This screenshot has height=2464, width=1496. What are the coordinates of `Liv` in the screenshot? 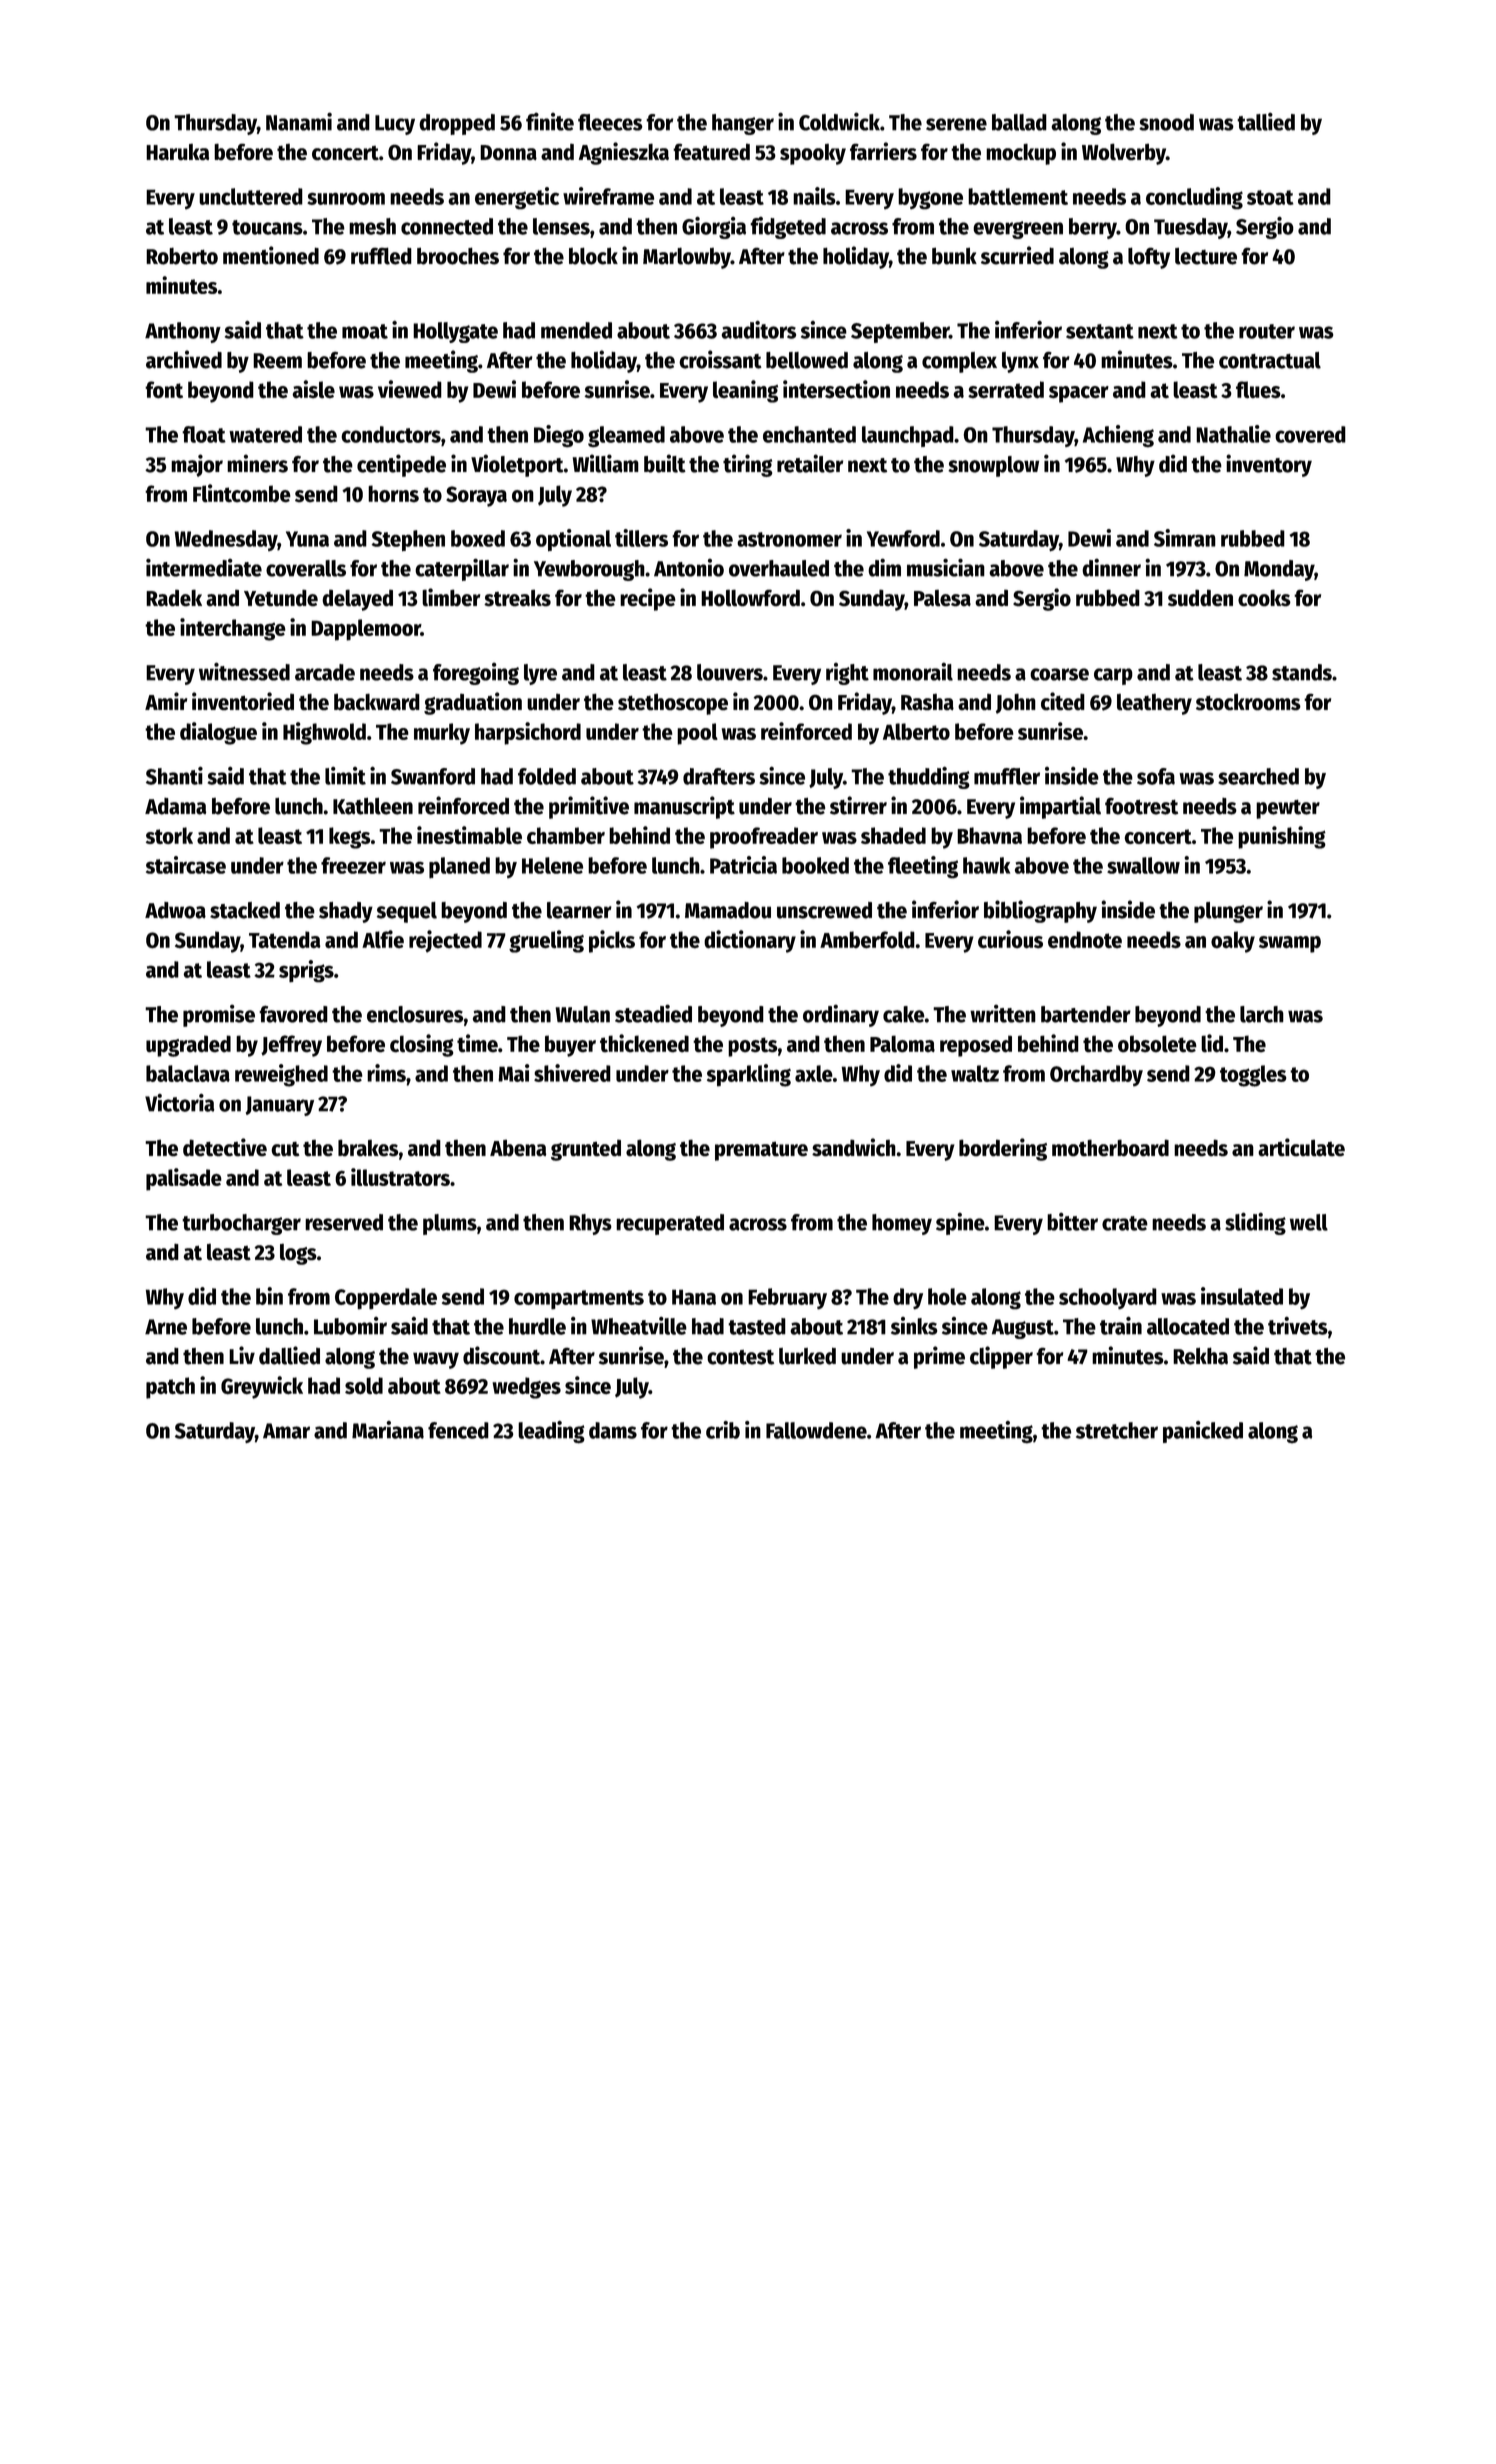 It's located at (242, 1355).
